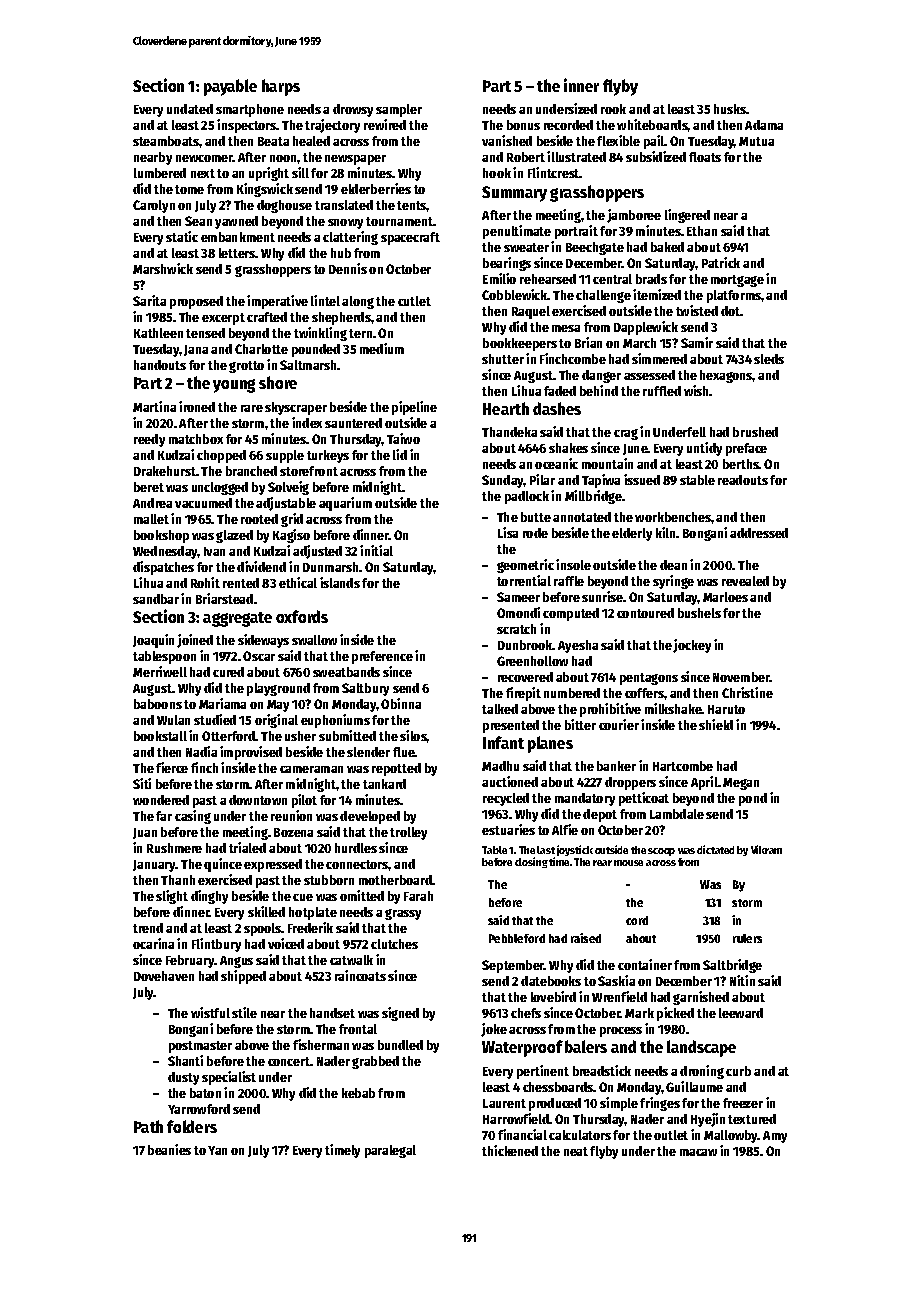  I want to click on Hearth, so click(506, 408).
